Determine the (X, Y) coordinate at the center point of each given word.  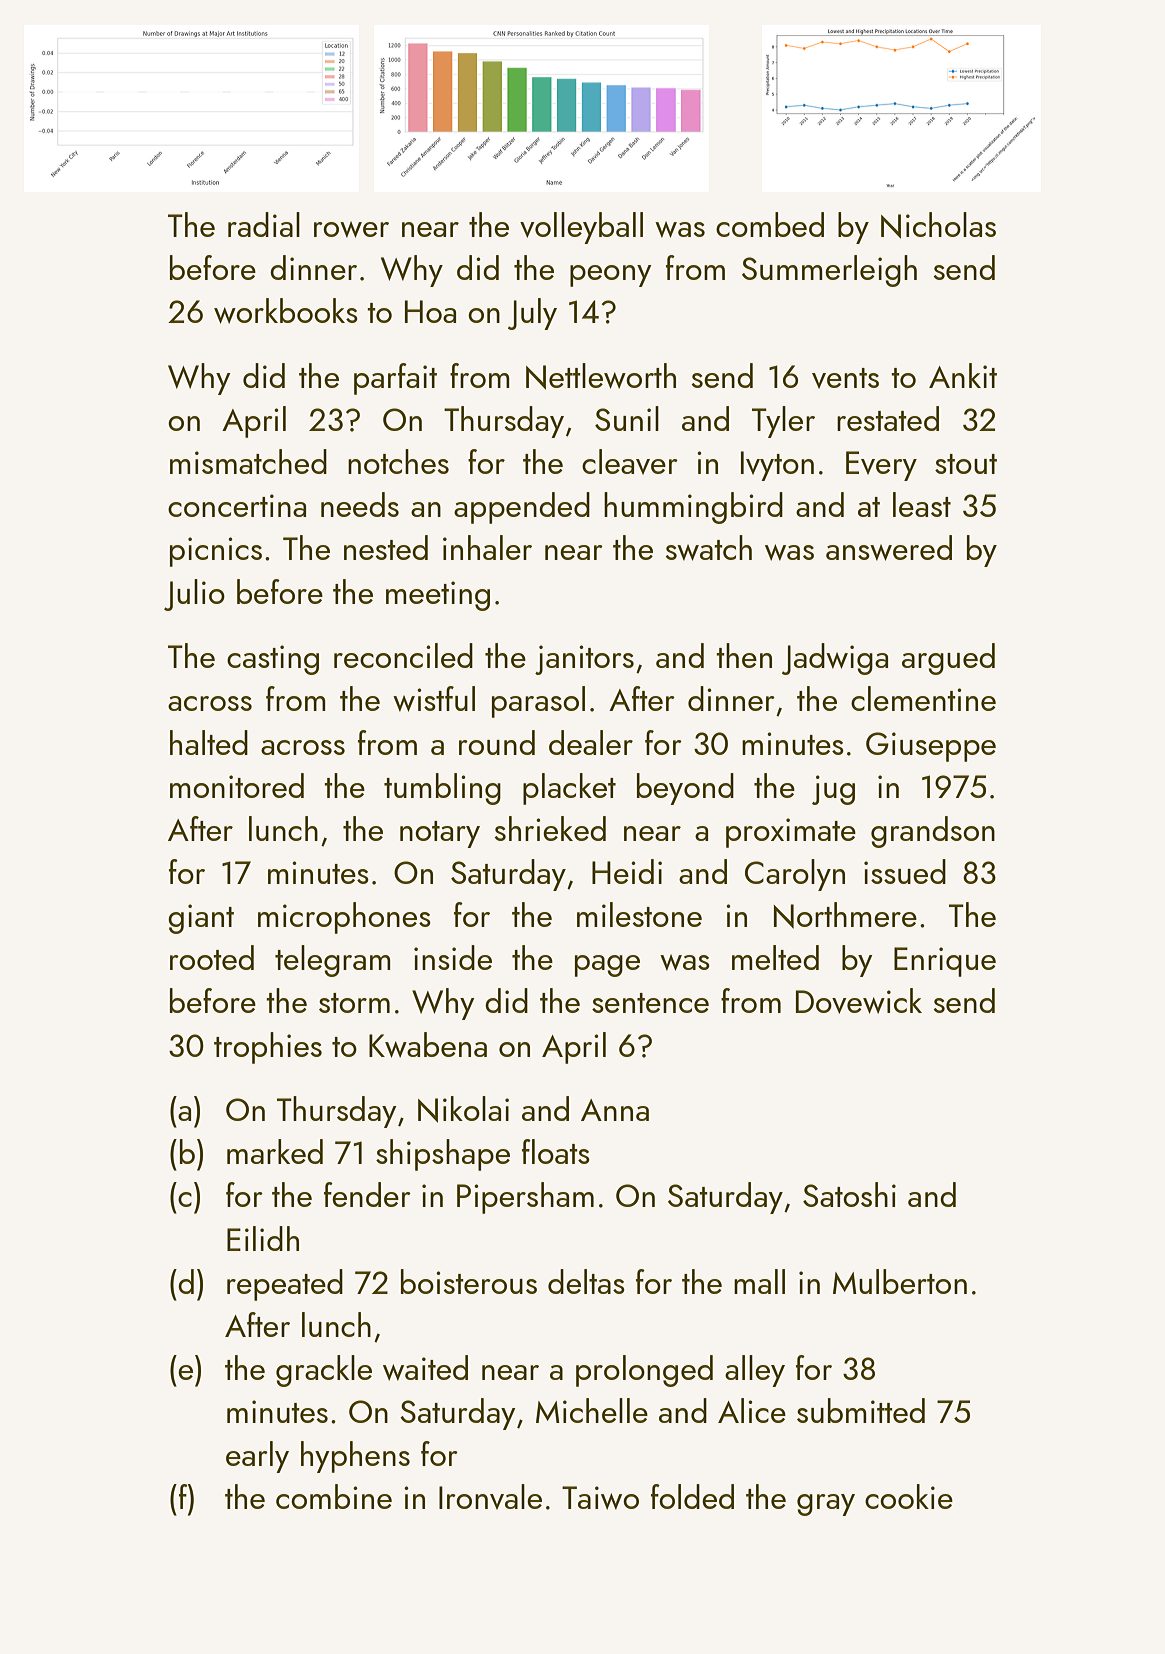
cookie (909, 1496)
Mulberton (900, 1281)
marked (275, 1151)
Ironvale (490, 1497)
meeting (438, 596)
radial (264, 224)
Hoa (430, 311)
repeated (285, 1285)
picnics (216, 552)
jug (833, 790)
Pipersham (525, 1198)
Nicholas (938, 225)
